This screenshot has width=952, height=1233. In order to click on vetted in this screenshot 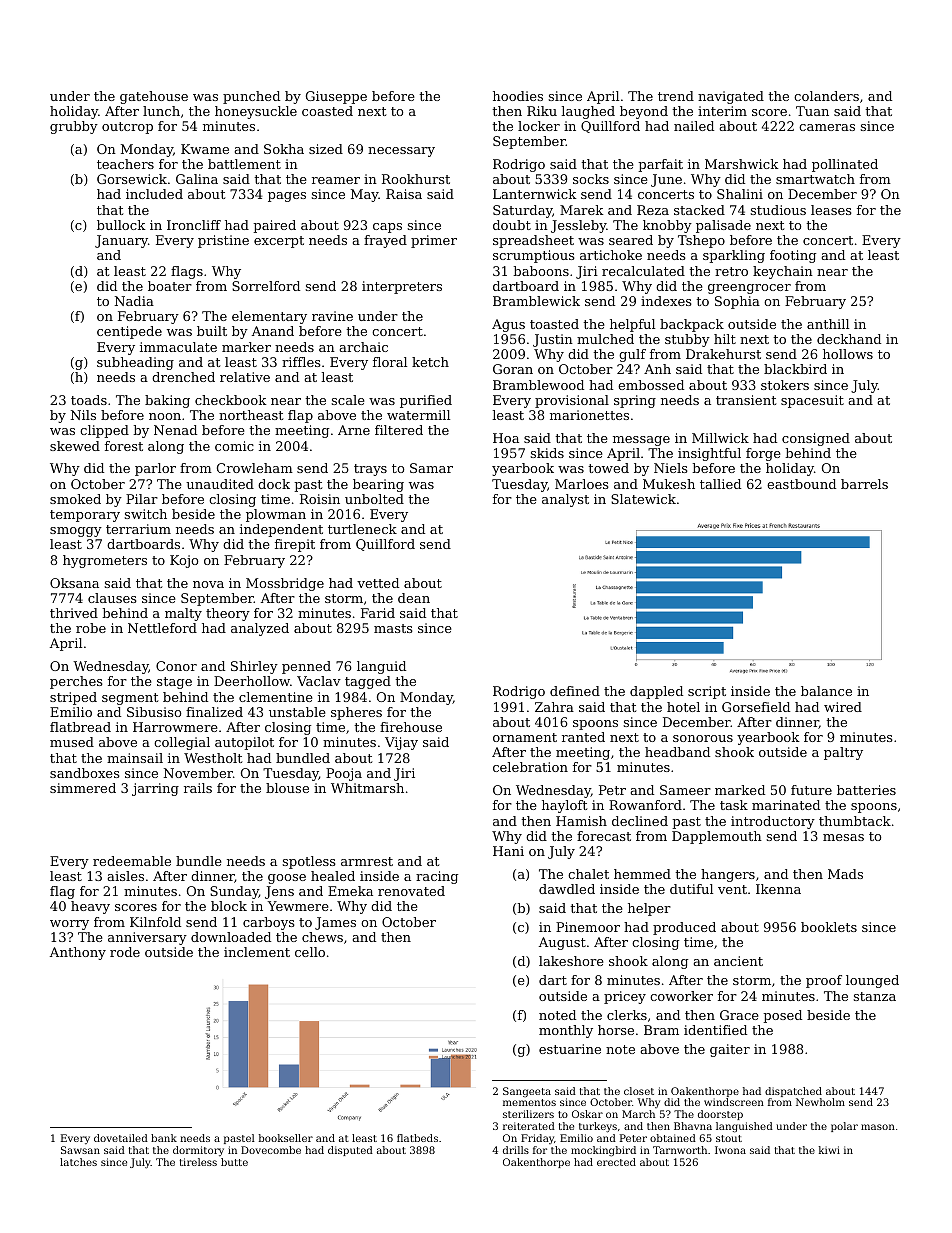, I will do `click(378, 583)`.
